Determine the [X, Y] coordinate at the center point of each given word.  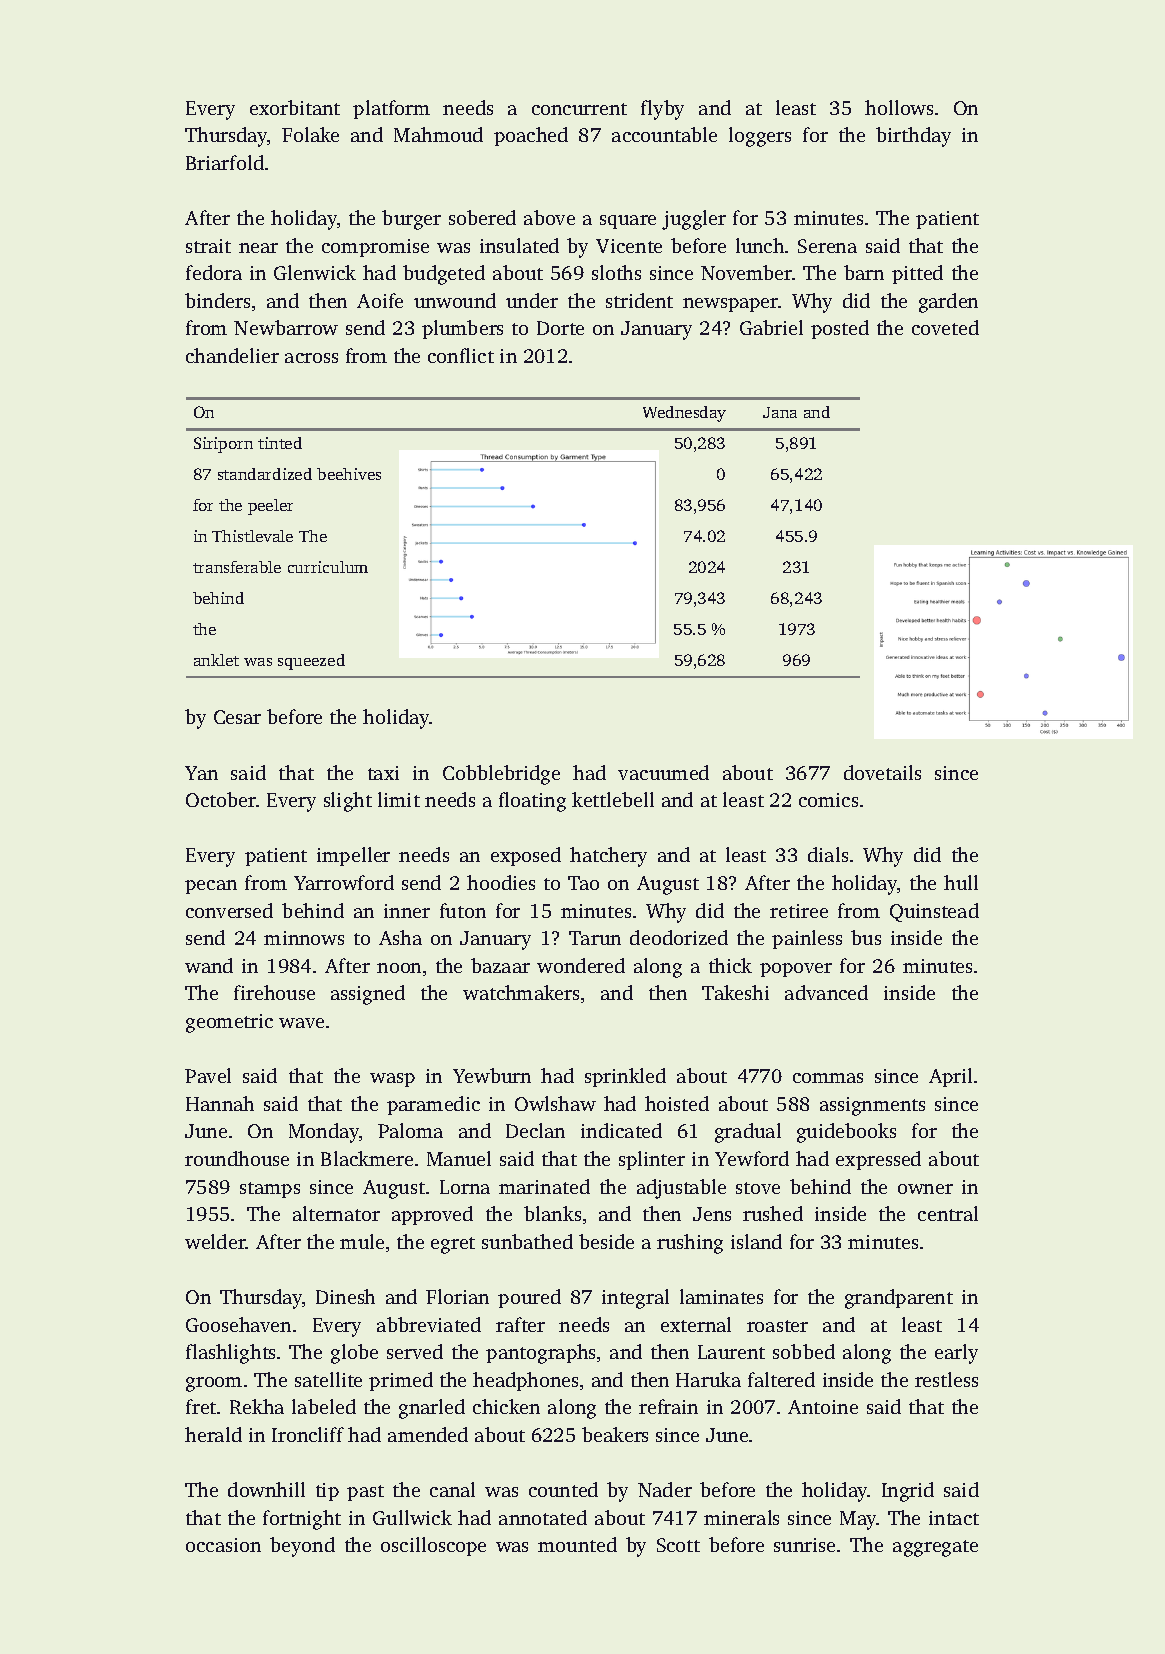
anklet [216, 660]
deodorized [679, 937]
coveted [945, 327]
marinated [544, 1186]
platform [391, 109]
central [948, 1213]
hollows [899, 107]
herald [213, 1434]
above [549, 217]
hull [961, 882]
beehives [349, 474]
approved [432, 1215]
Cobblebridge [501, 775]
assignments [872, 1106]
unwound [455, 300]
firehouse [274, 992]
